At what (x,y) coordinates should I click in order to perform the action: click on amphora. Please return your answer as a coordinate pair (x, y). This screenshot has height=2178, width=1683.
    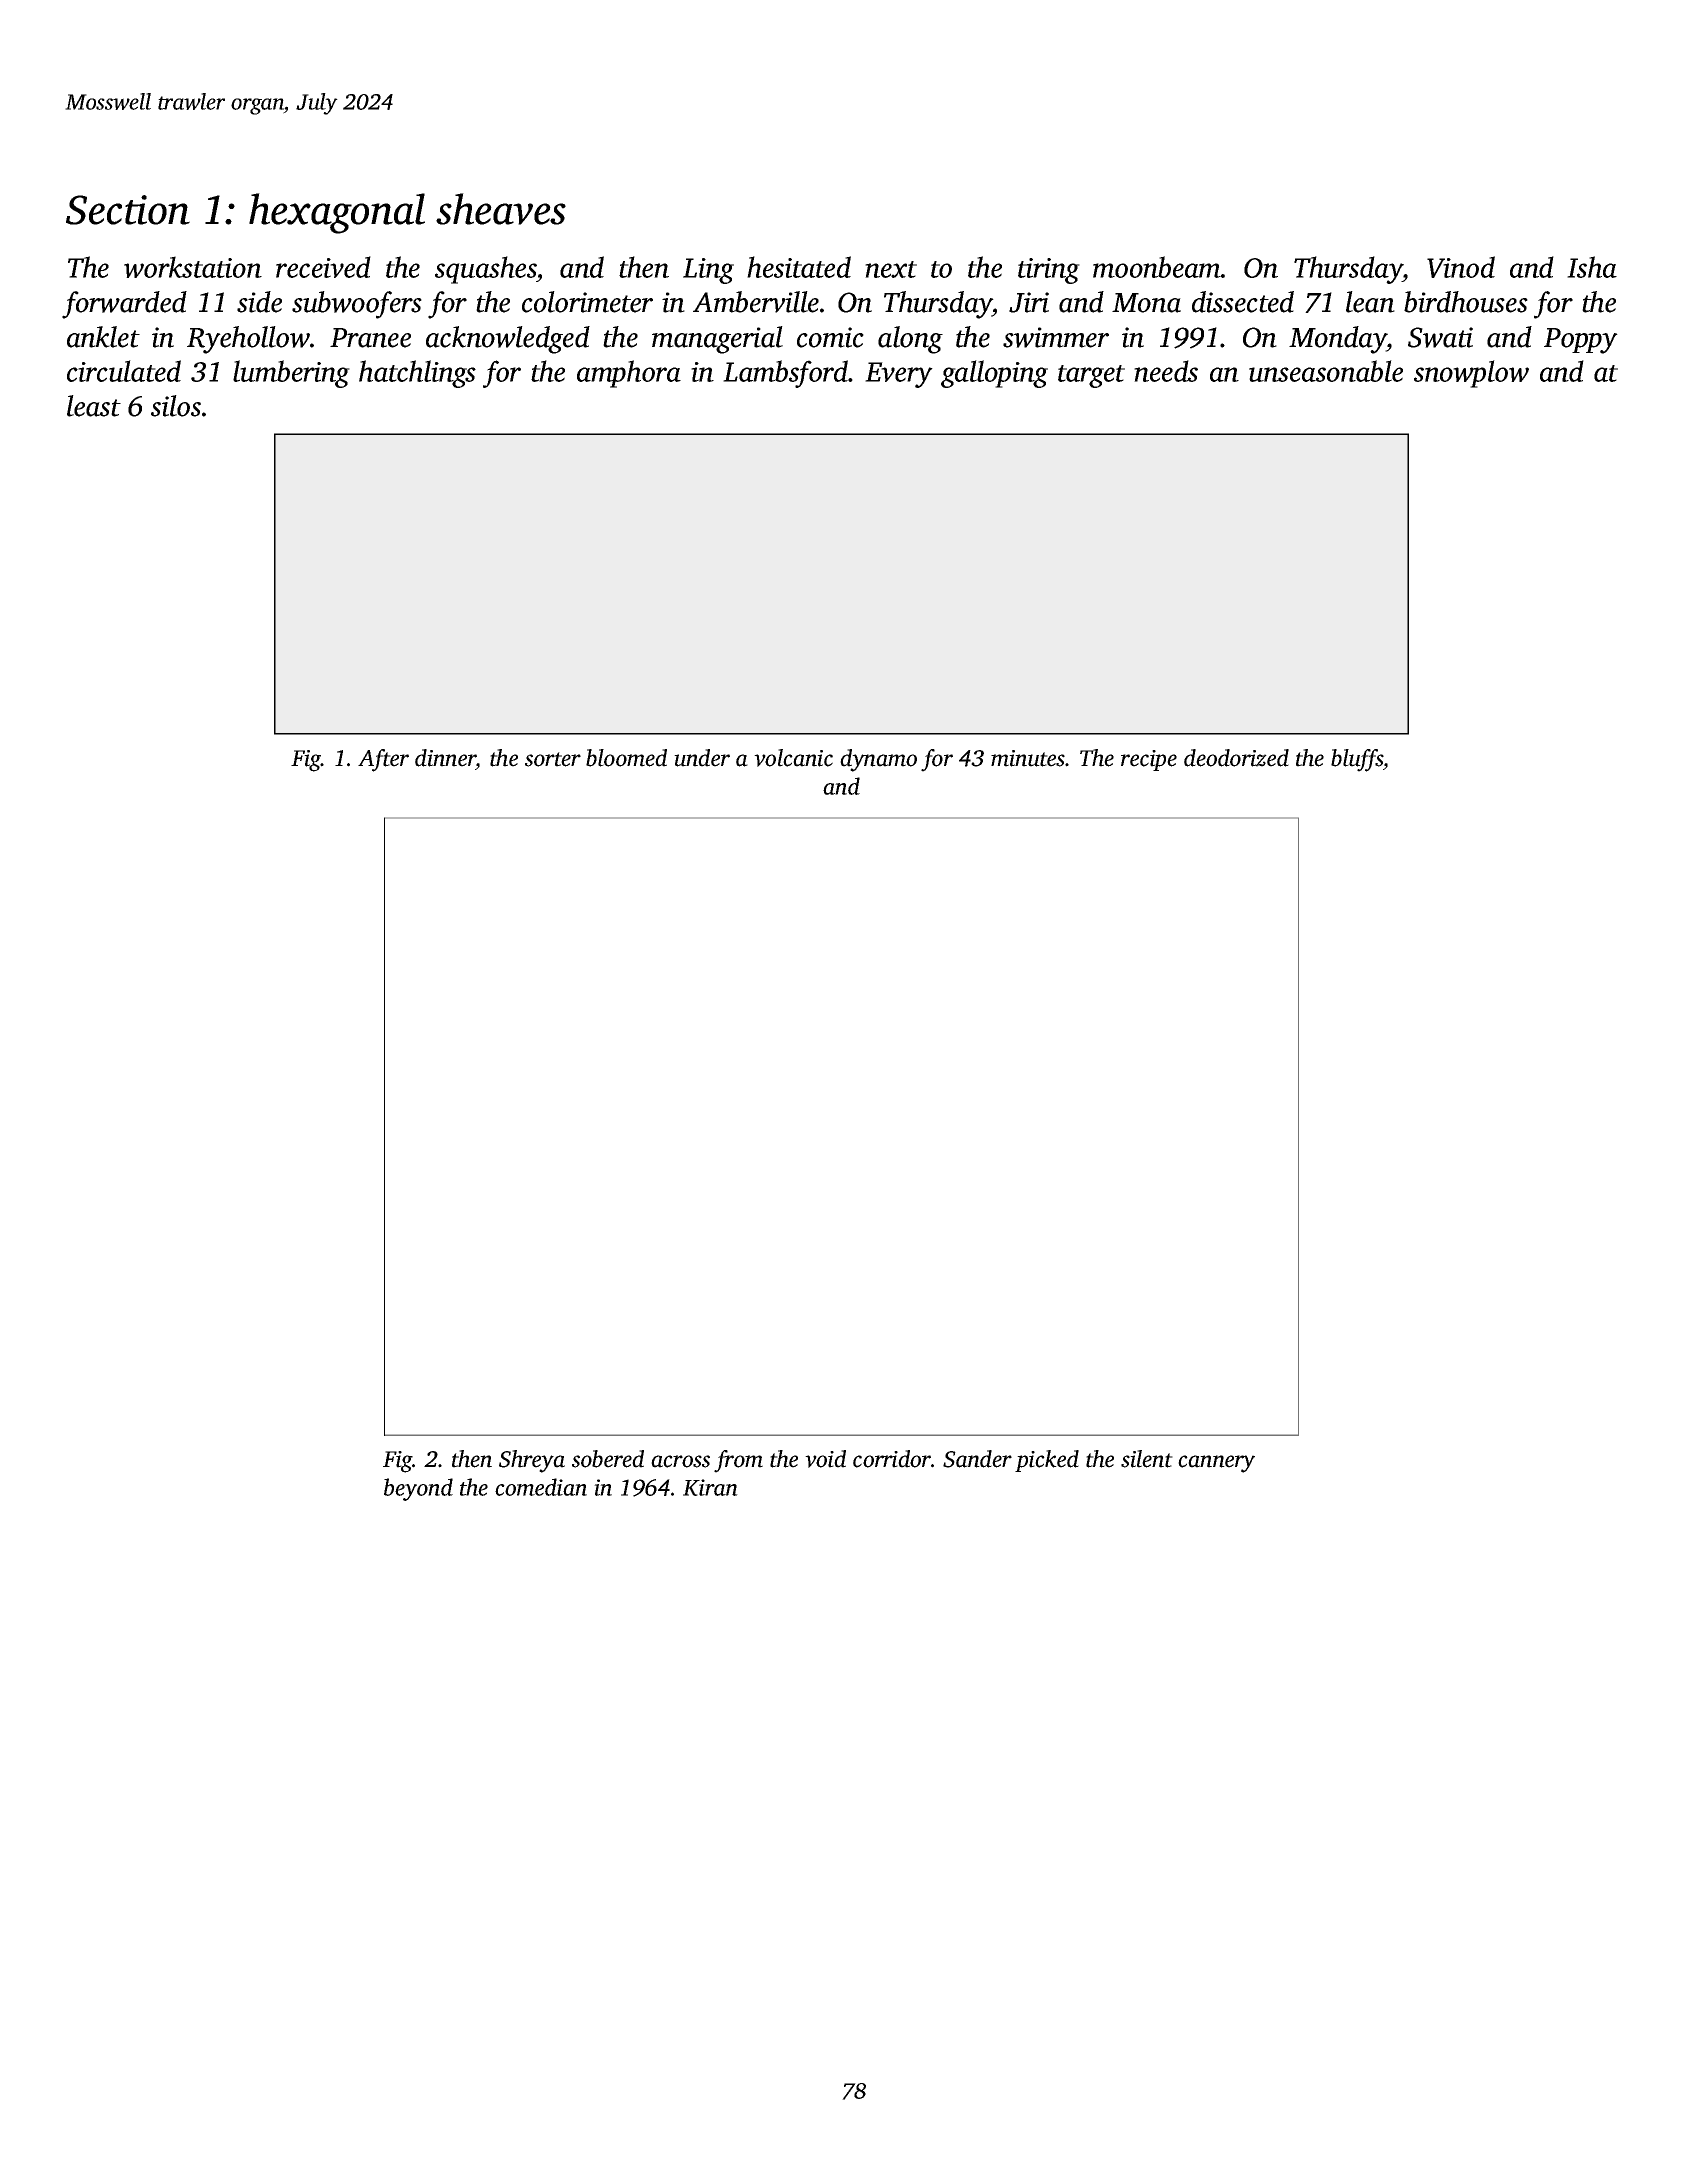
    Looking at the image, I should click on (629, 374).
